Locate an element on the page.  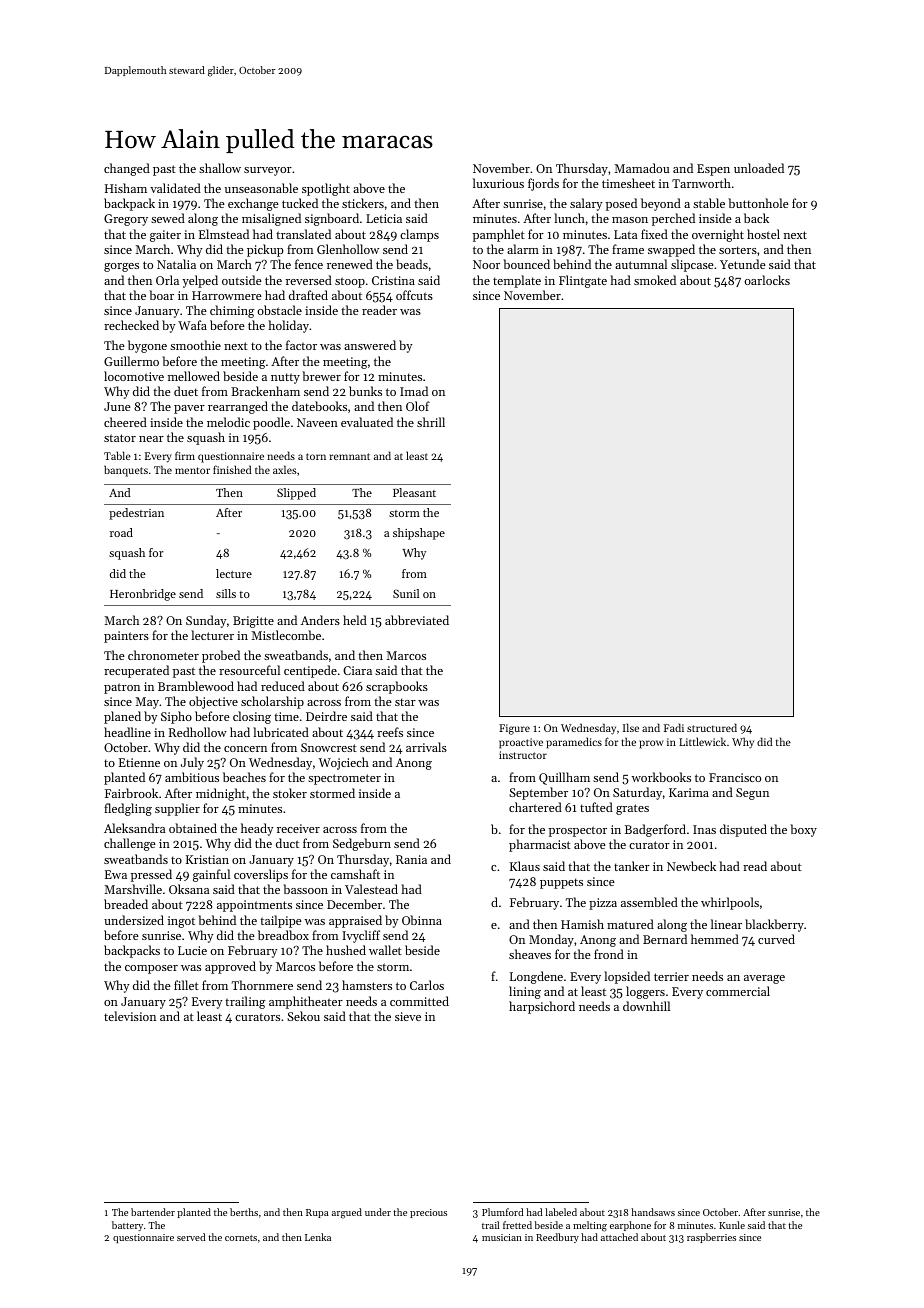
Sekou is located at coordinates (303, 1016).
